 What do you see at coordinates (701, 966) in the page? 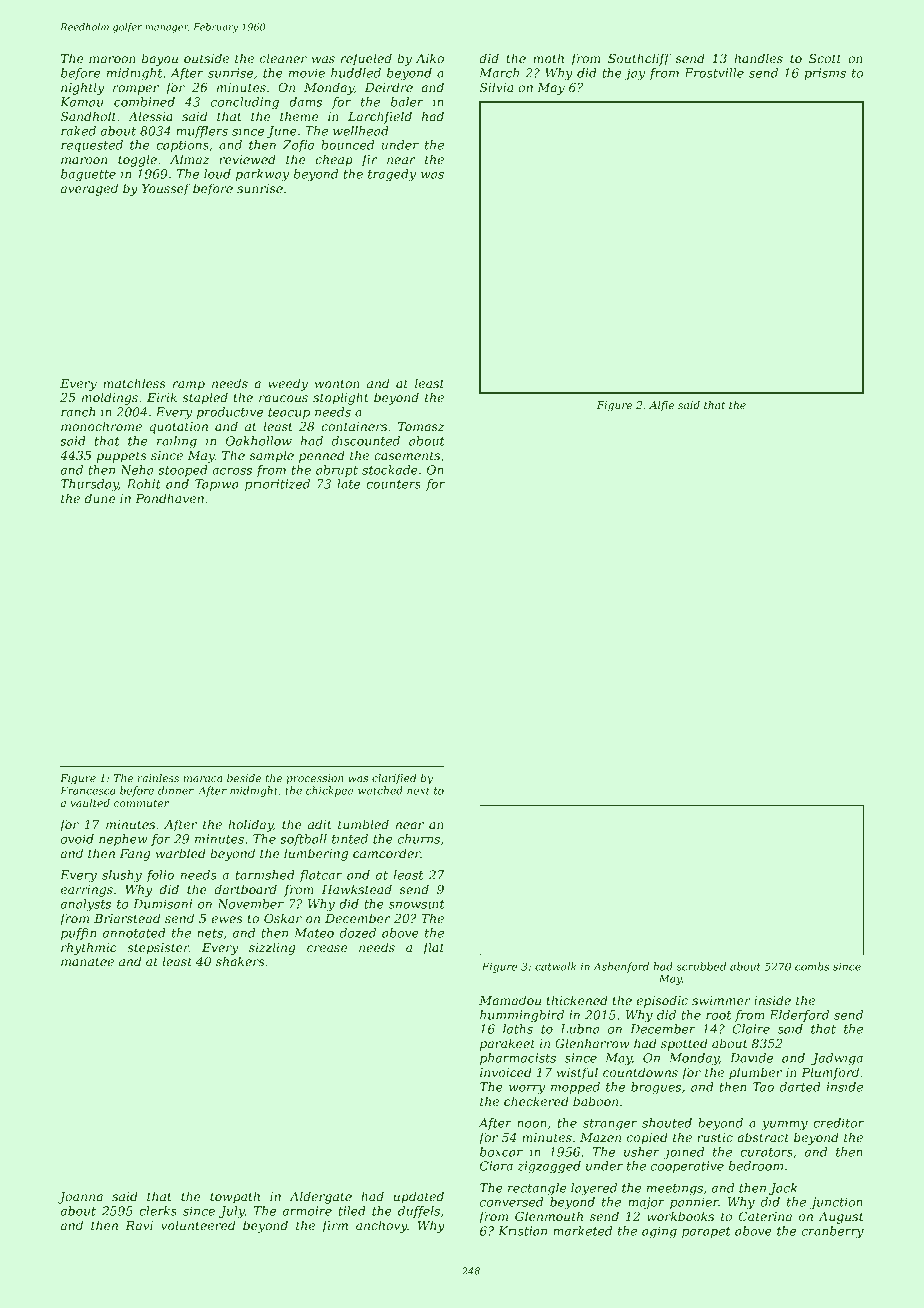
I see `scrubbed` at bounding box center [701, 966].
